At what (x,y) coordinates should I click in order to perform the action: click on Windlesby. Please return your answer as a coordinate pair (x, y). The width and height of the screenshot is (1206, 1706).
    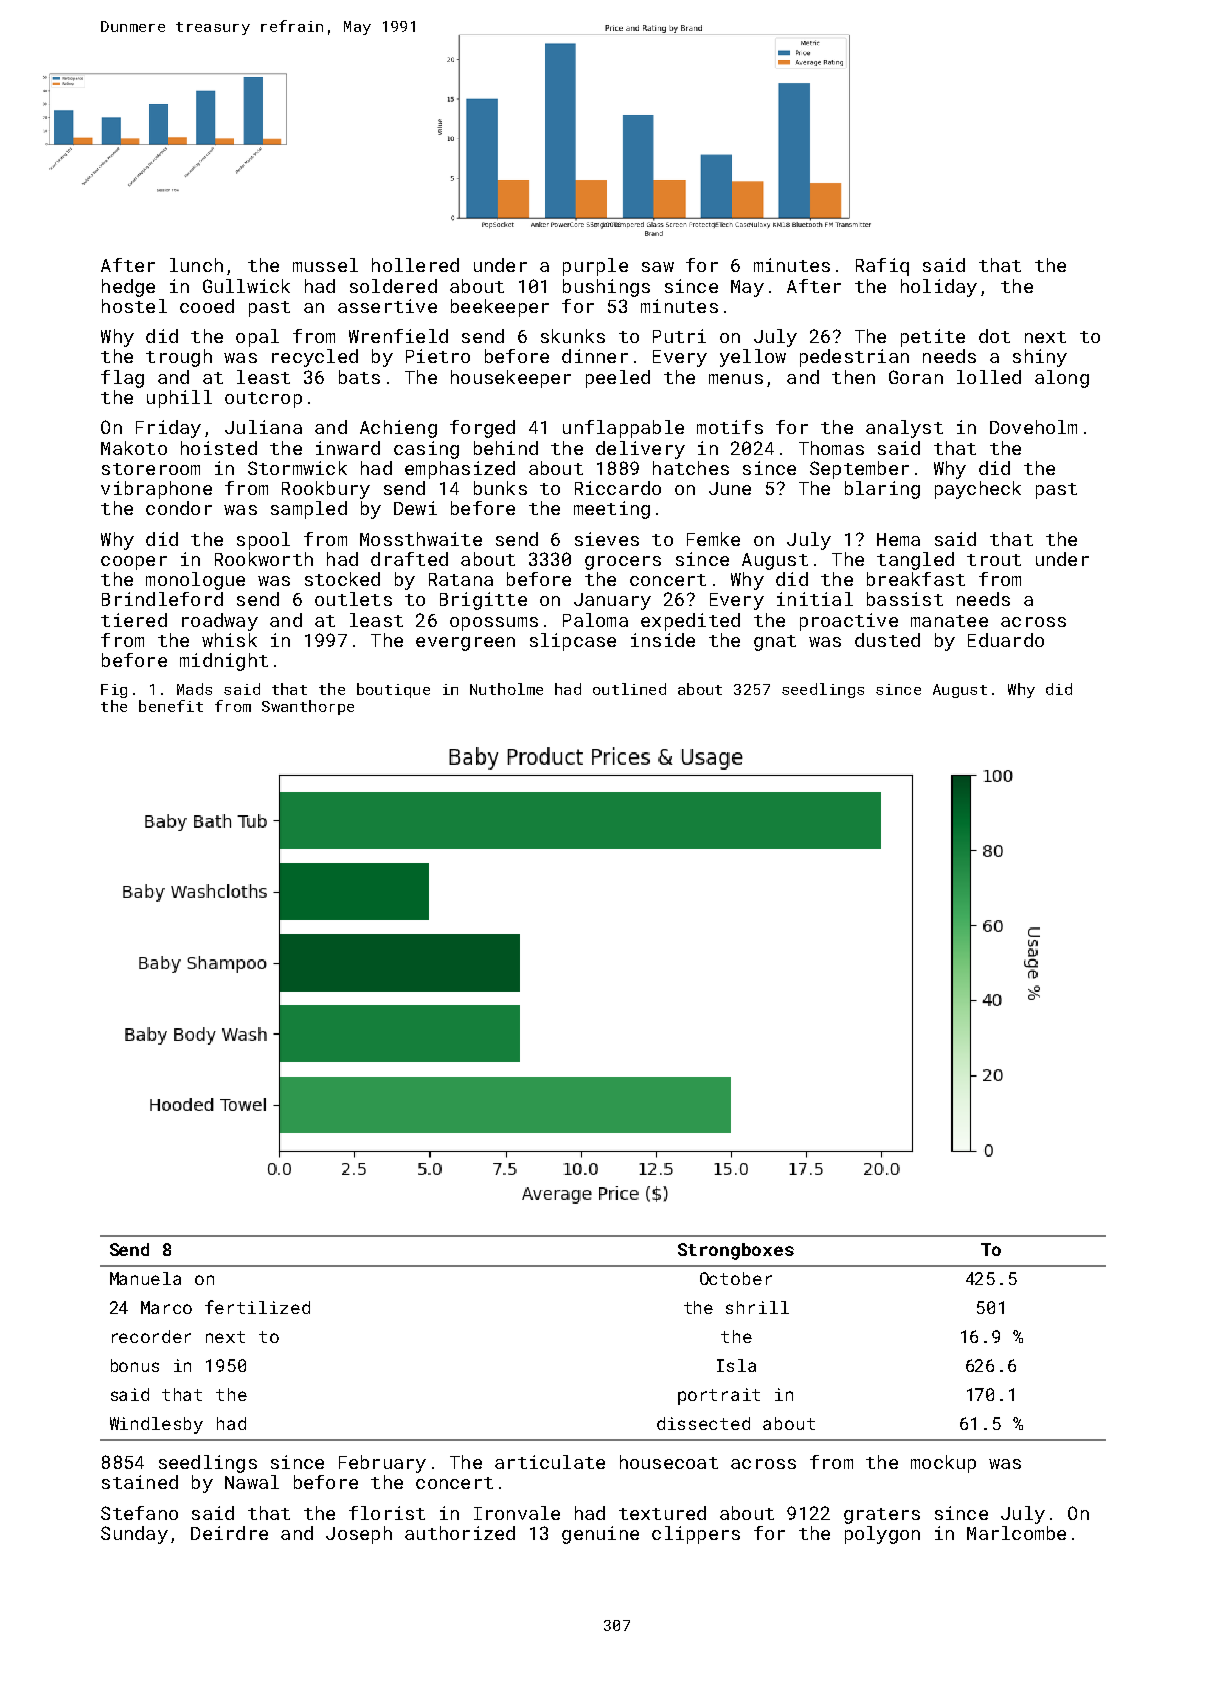
    Looking at the image, I should click on (156, 1425).
